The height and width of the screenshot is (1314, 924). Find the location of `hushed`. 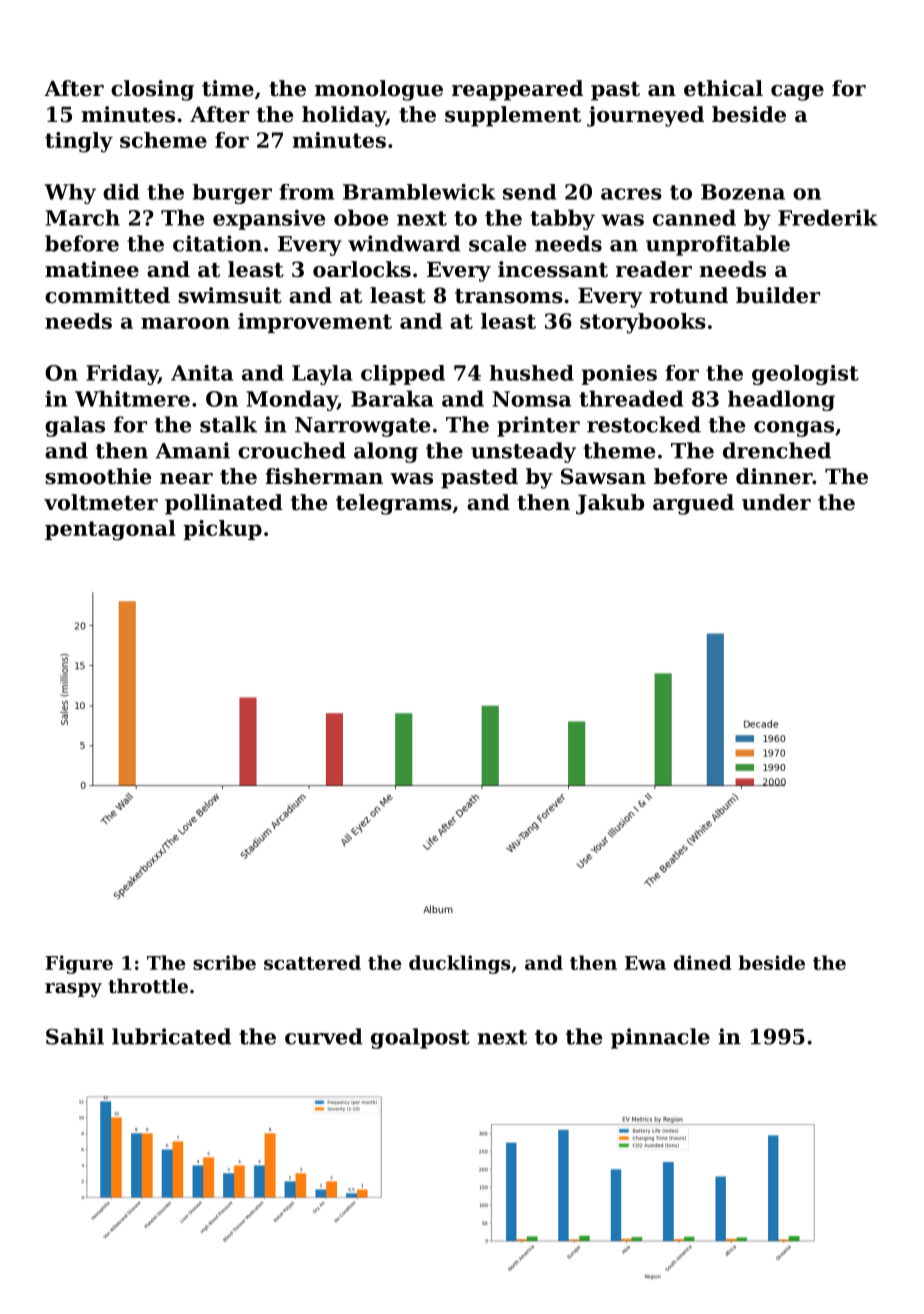

hushed is located at coordinates (531, 373).
